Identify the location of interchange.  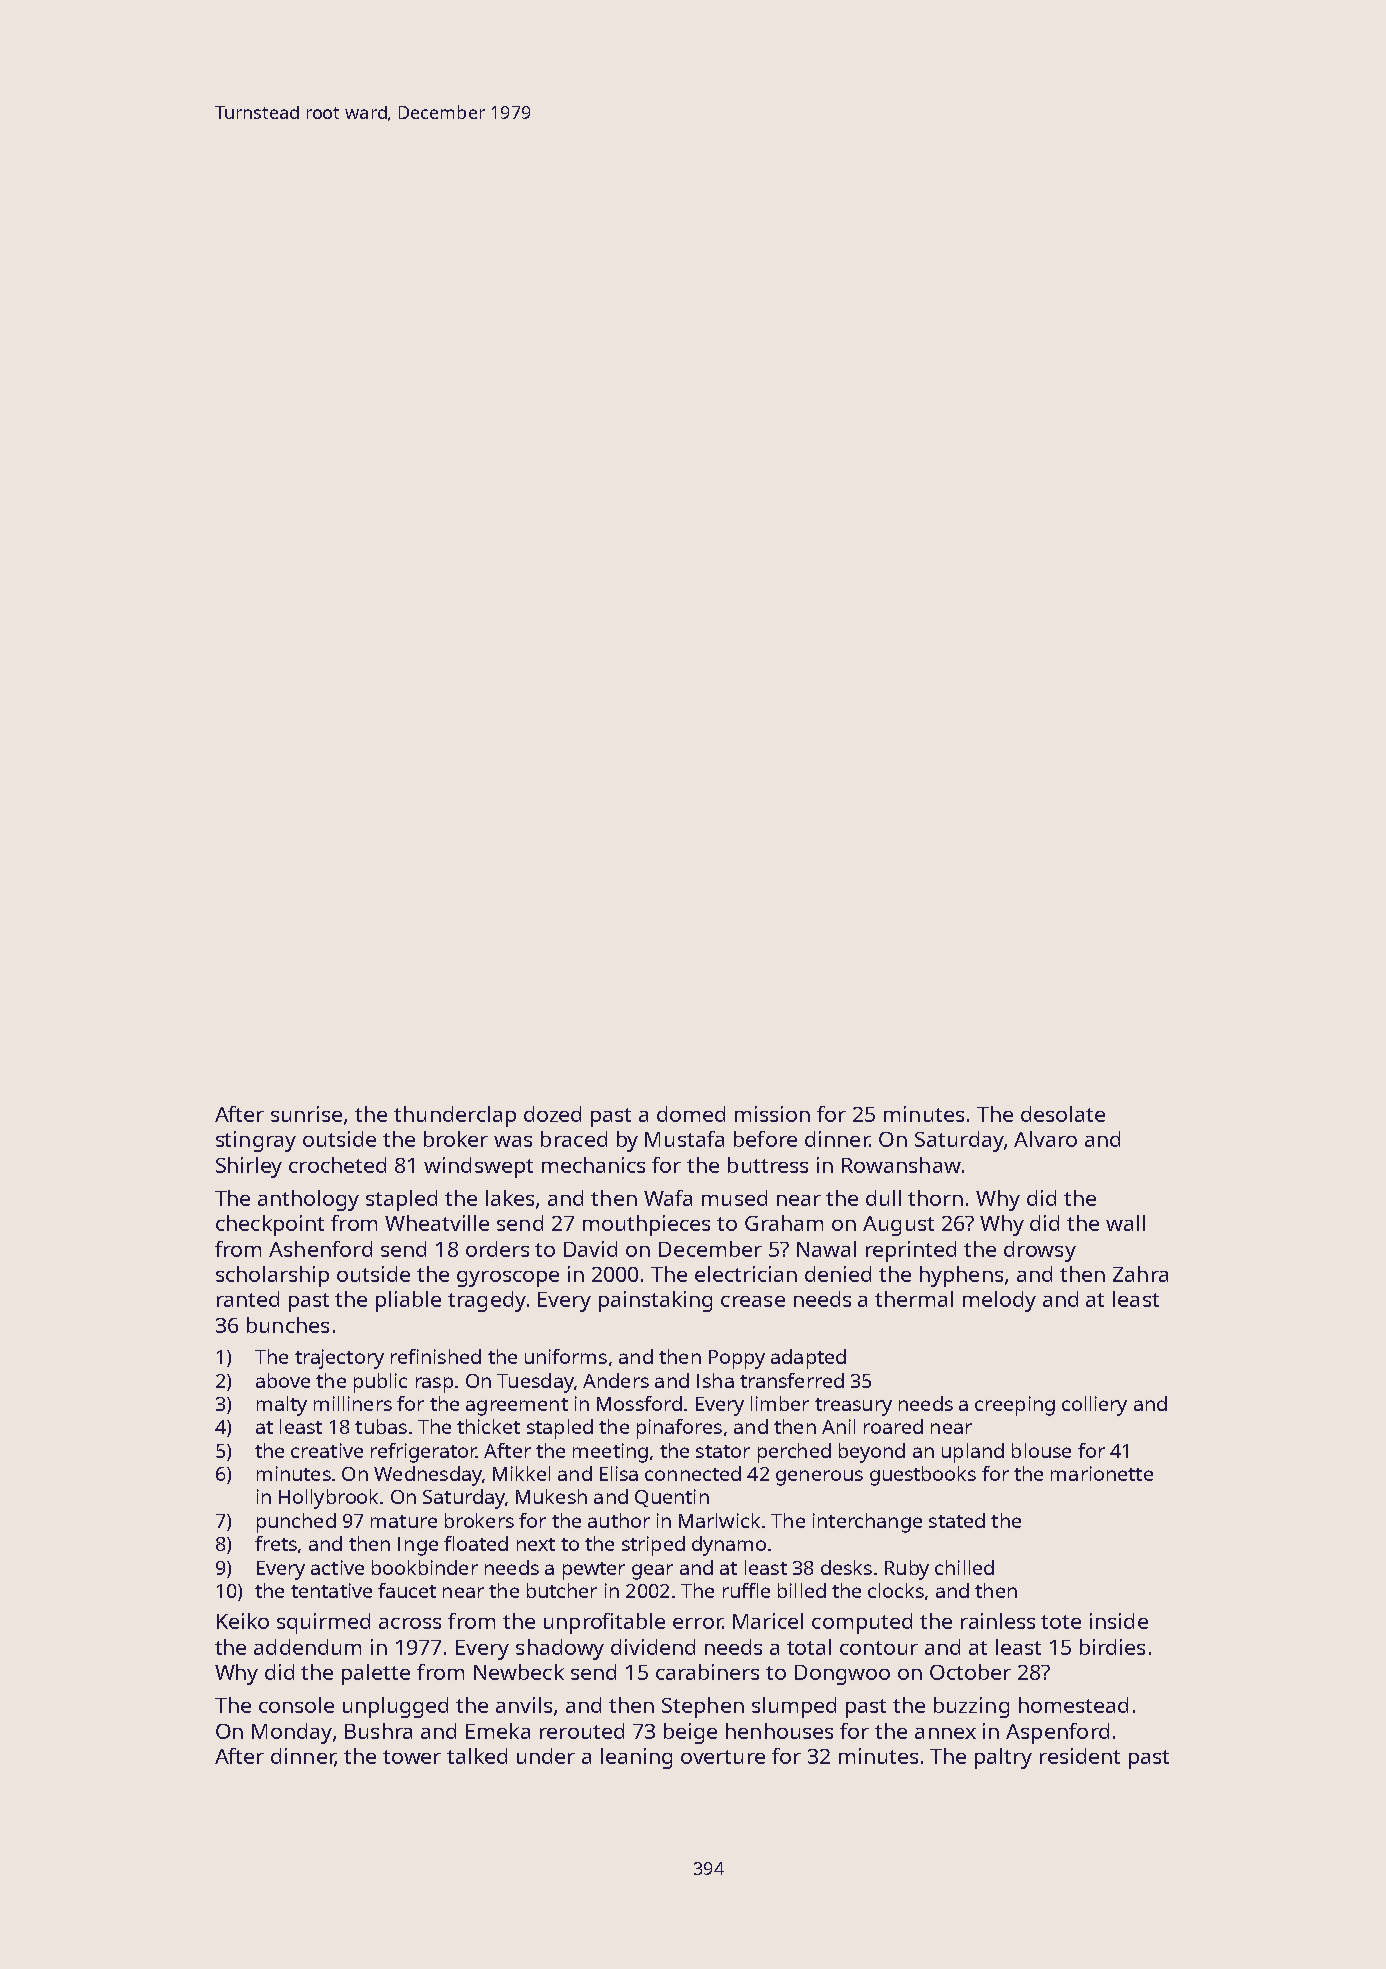
(867, 1523).
